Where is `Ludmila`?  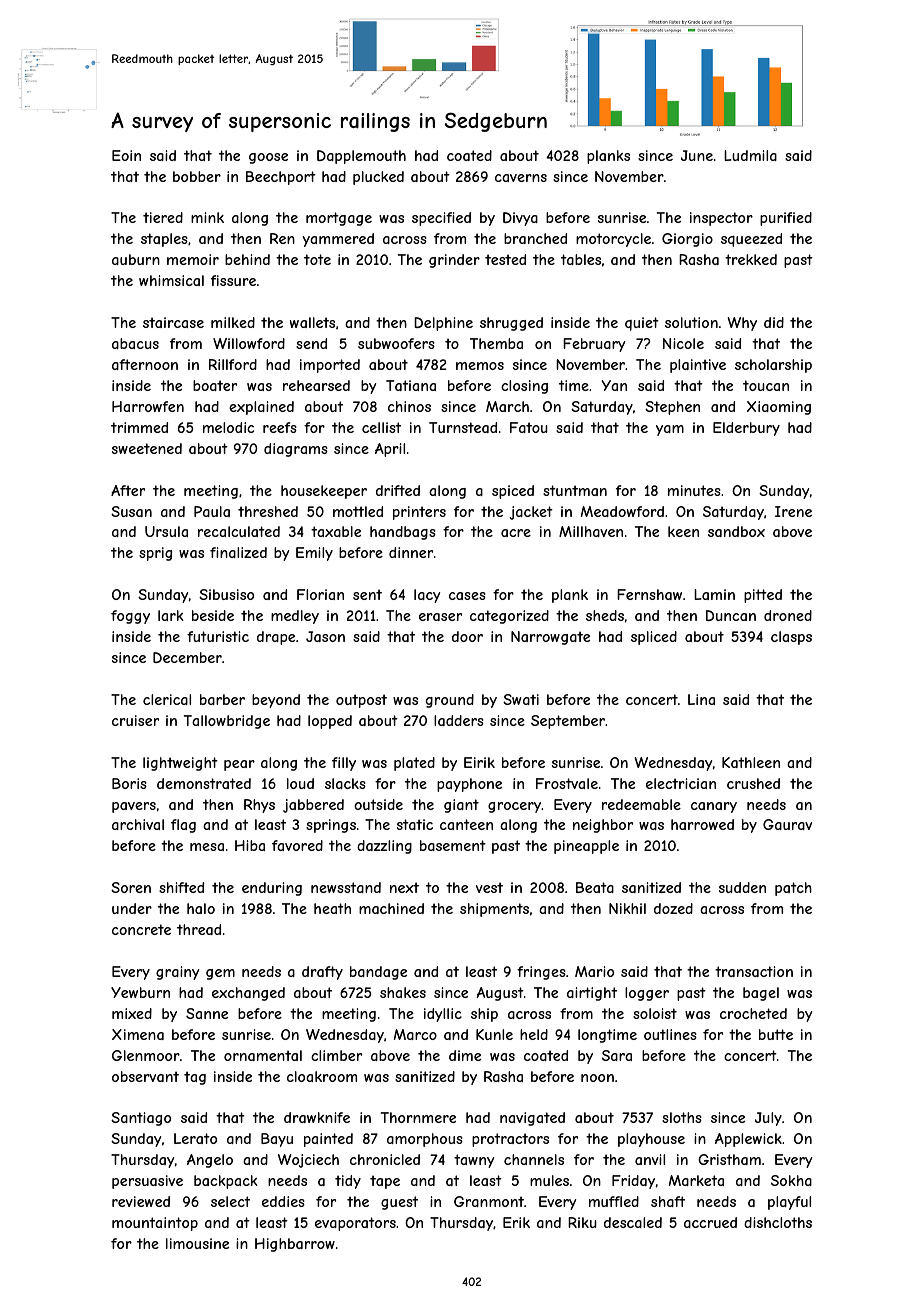
Ludmila is located at coordinates (750, 155).
